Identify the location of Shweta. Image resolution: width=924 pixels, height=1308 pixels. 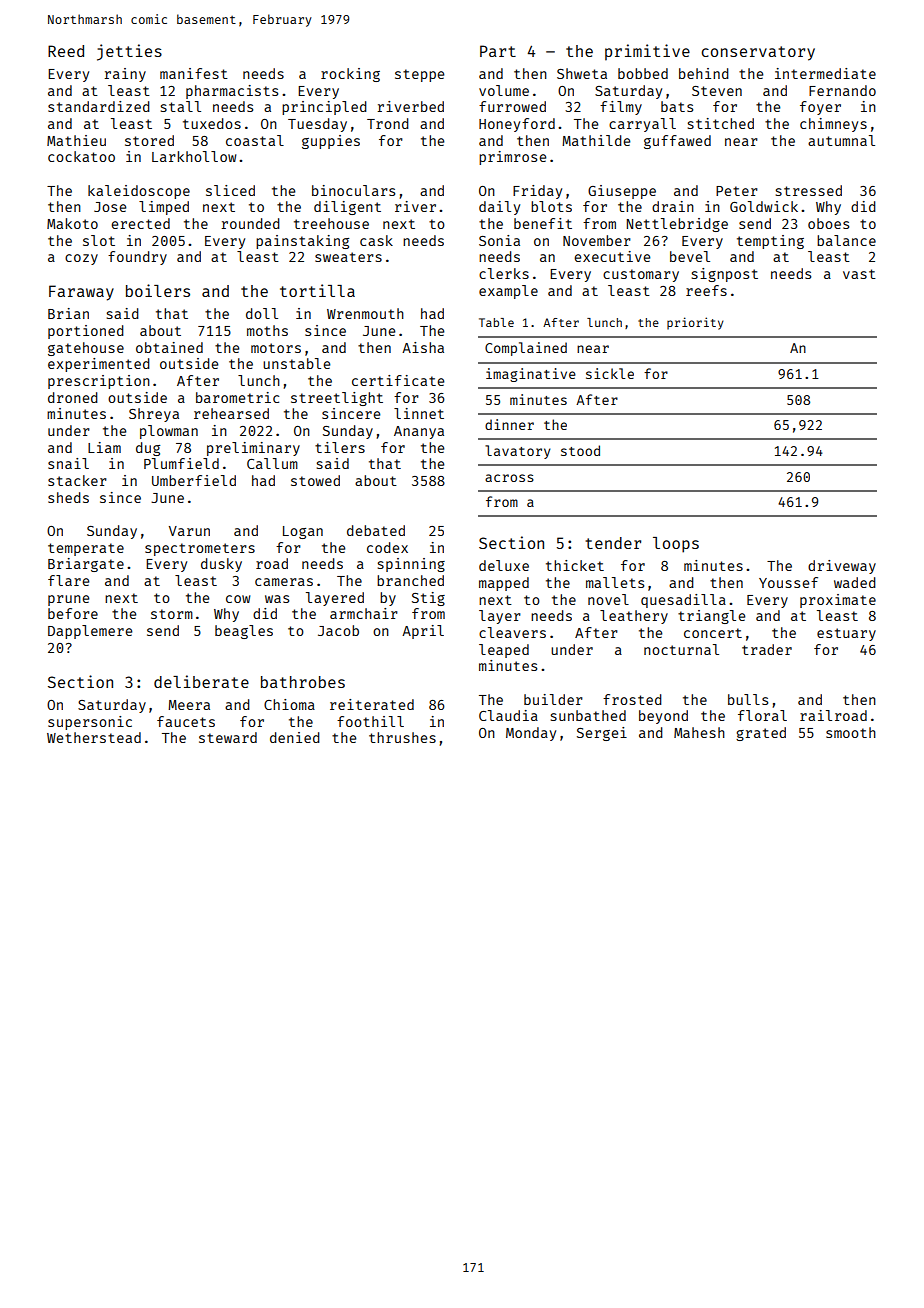
(582, 73).
